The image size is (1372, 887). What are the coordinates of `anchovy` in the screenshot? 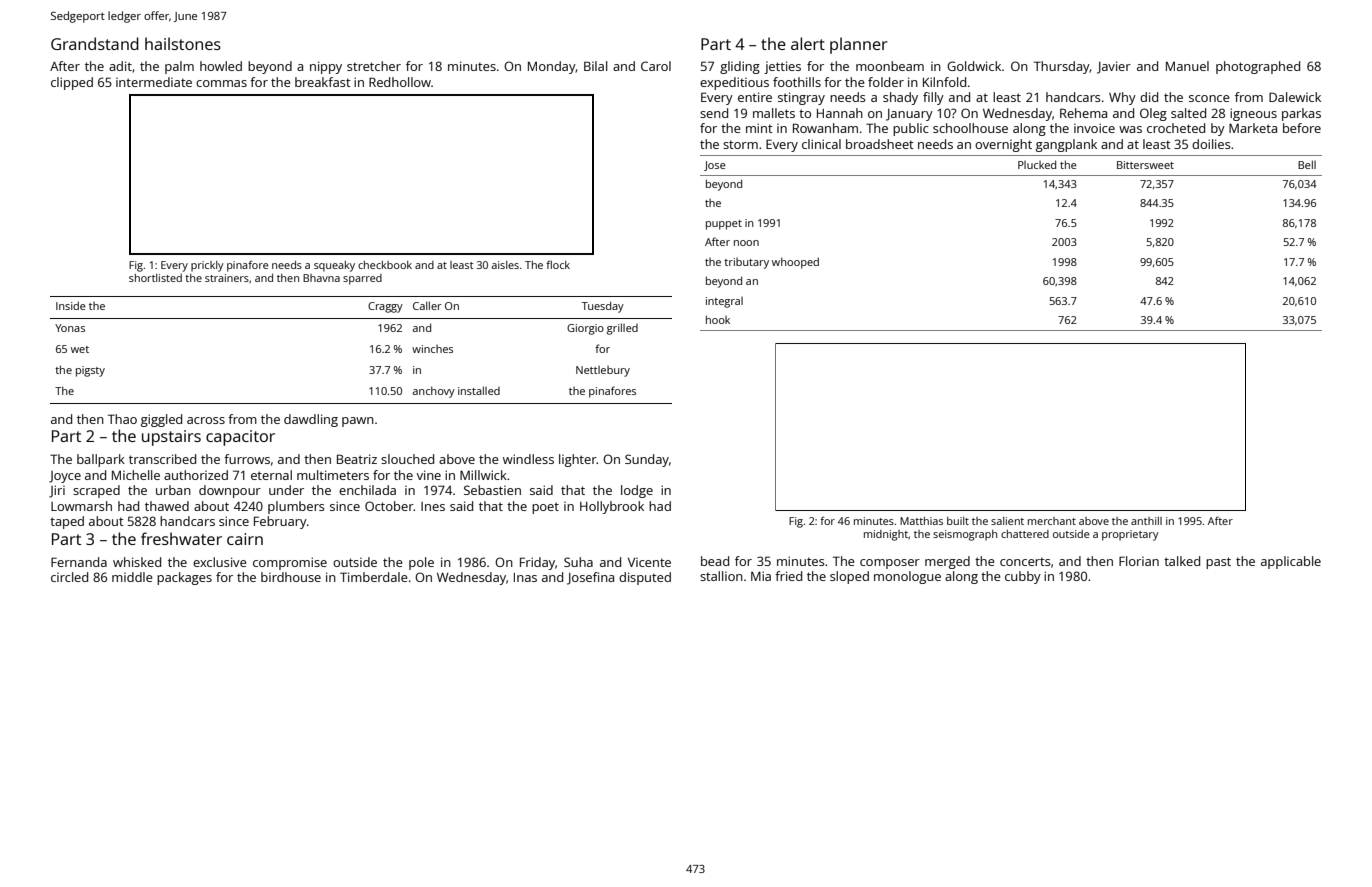 It's located at (434, 392).
